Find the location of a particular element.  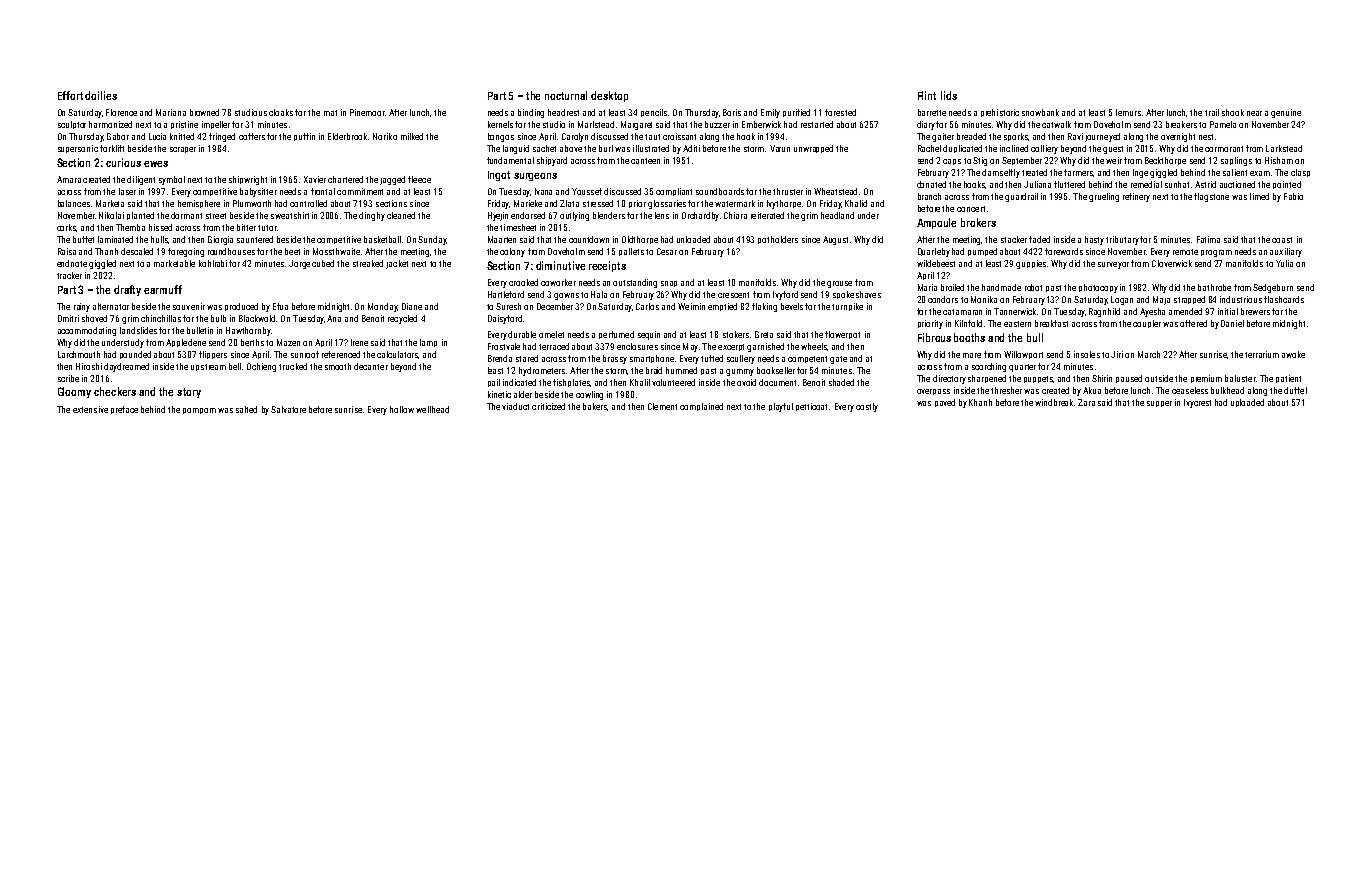

receipts is located at coordinates (607, 266).
